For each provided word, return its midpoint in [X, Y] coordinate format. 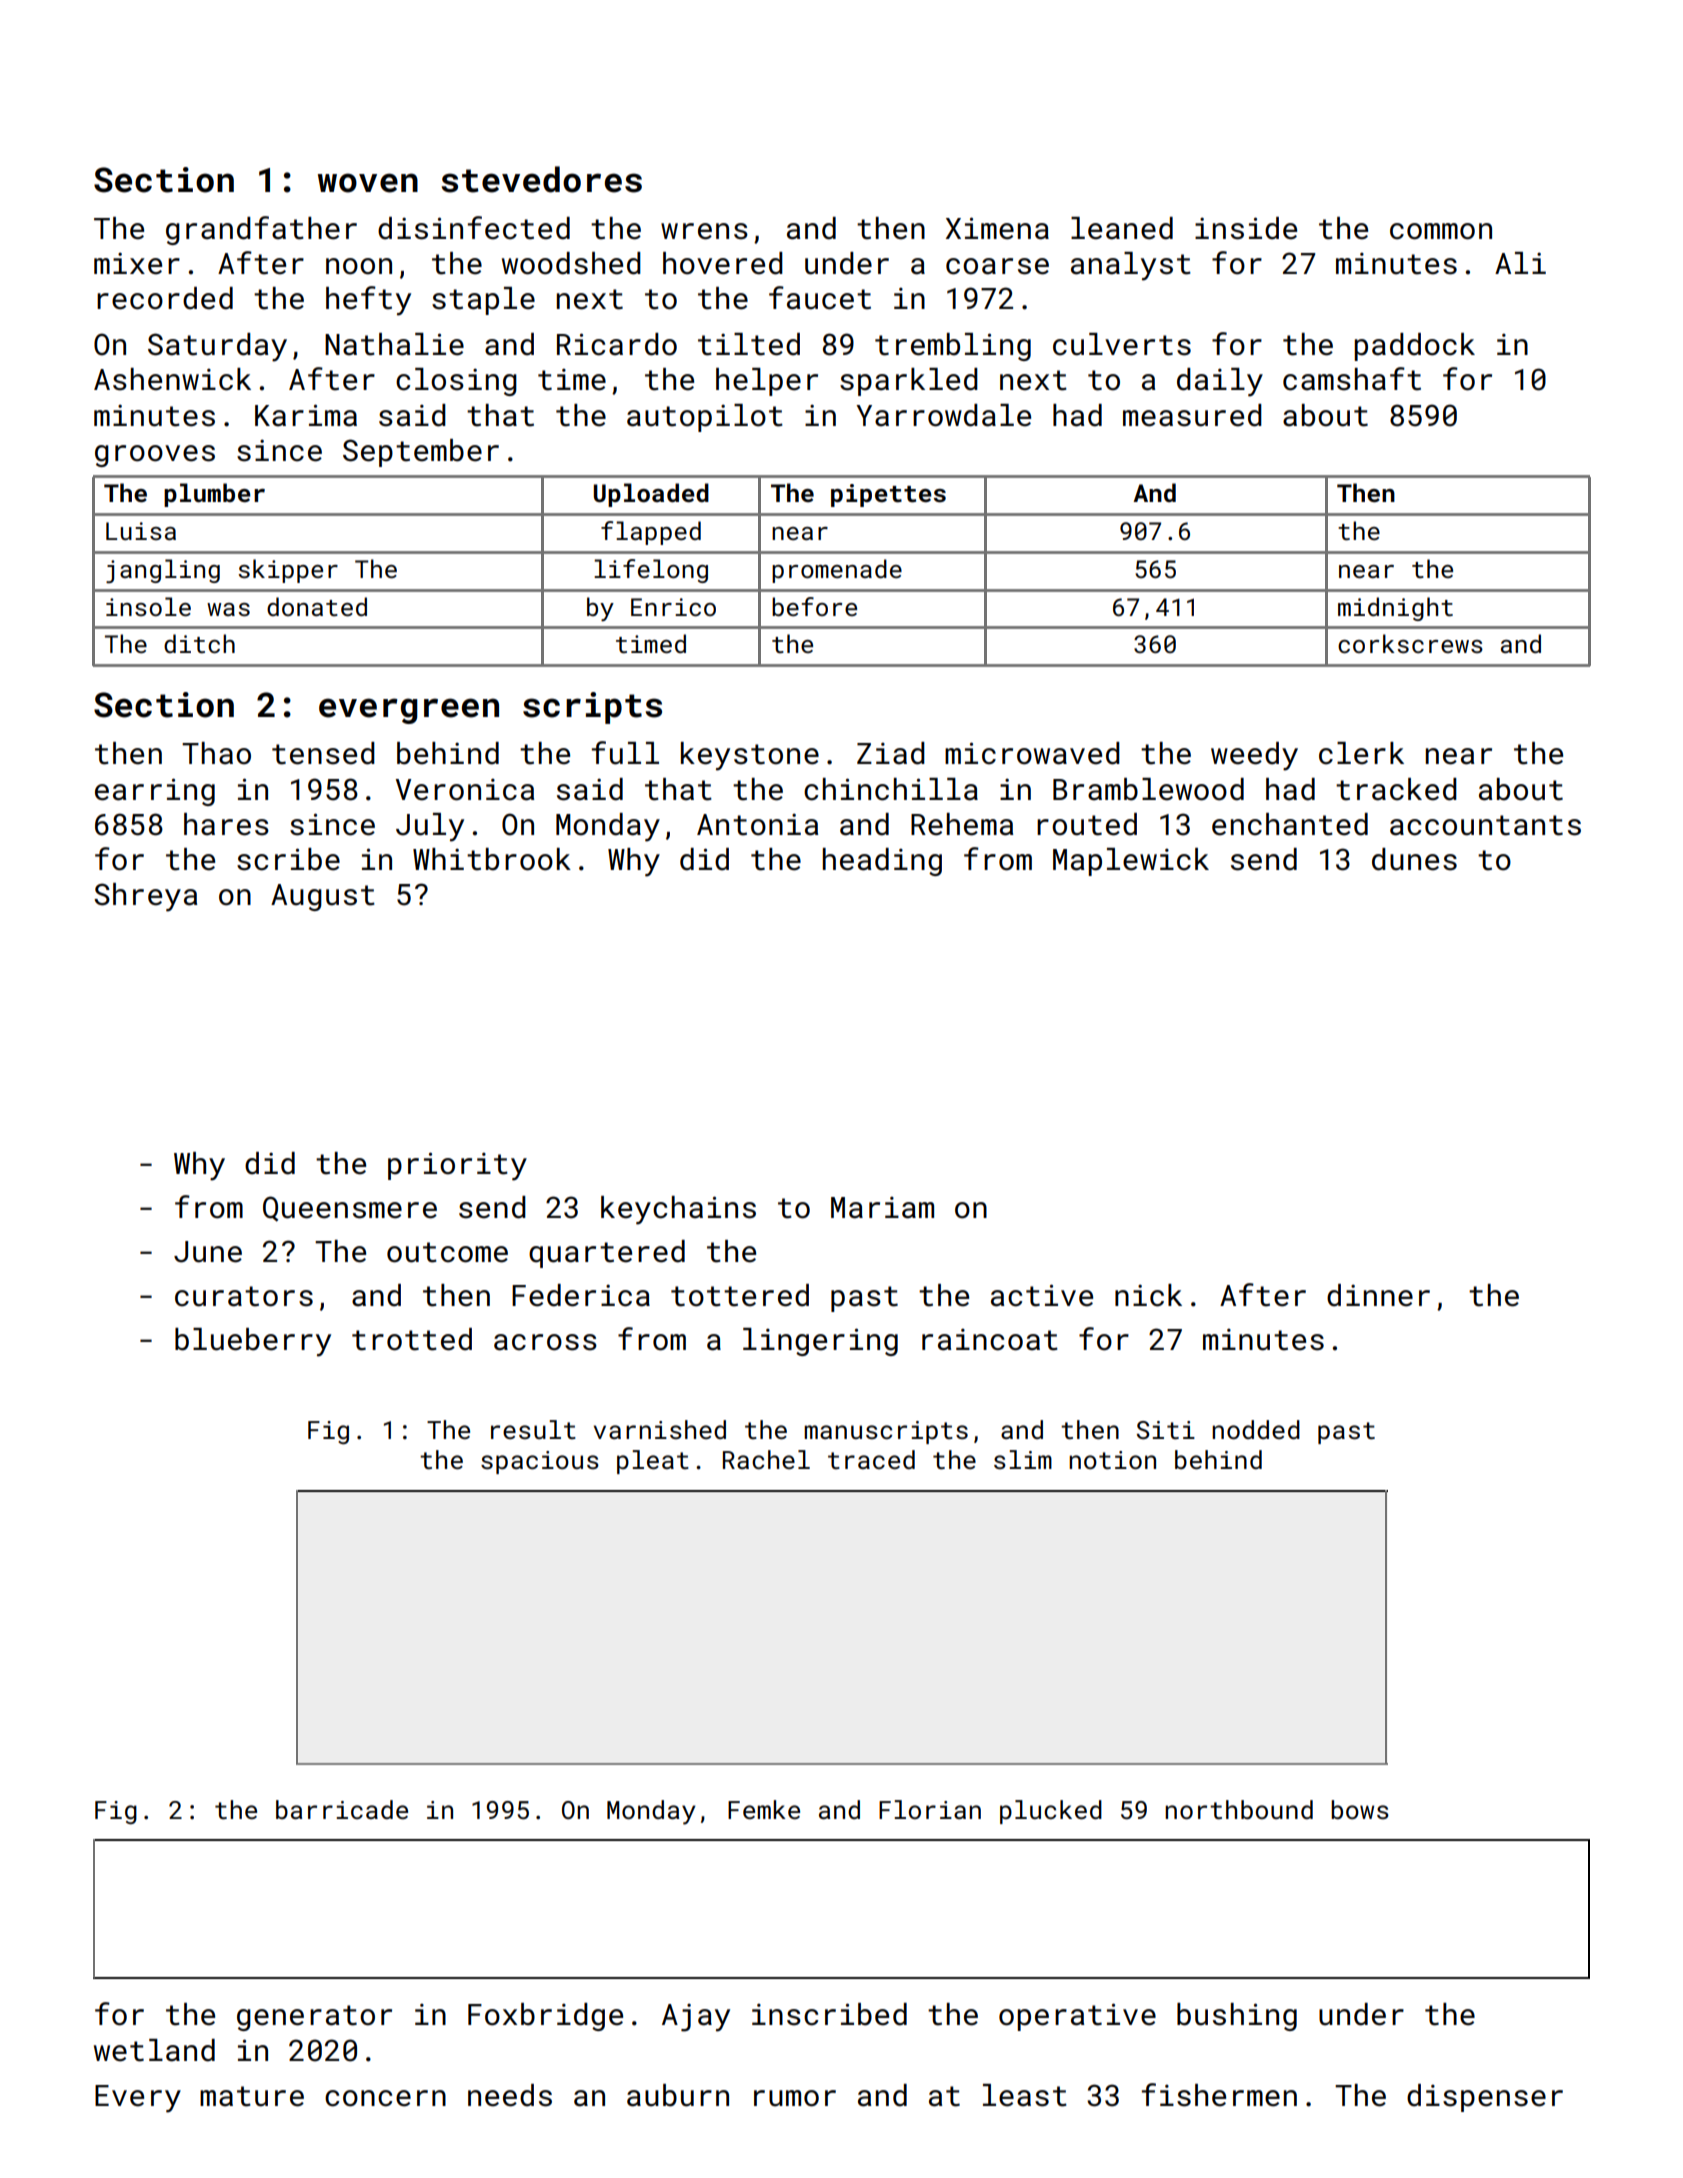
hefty [368, 301]
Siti [1166, 1430]
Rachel [766, 1460]
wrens [704, 231]
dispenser [1485, 2098]
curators [244, 1296]
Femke [764, 1809]
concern [385, 2098]
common [1441, 231]
